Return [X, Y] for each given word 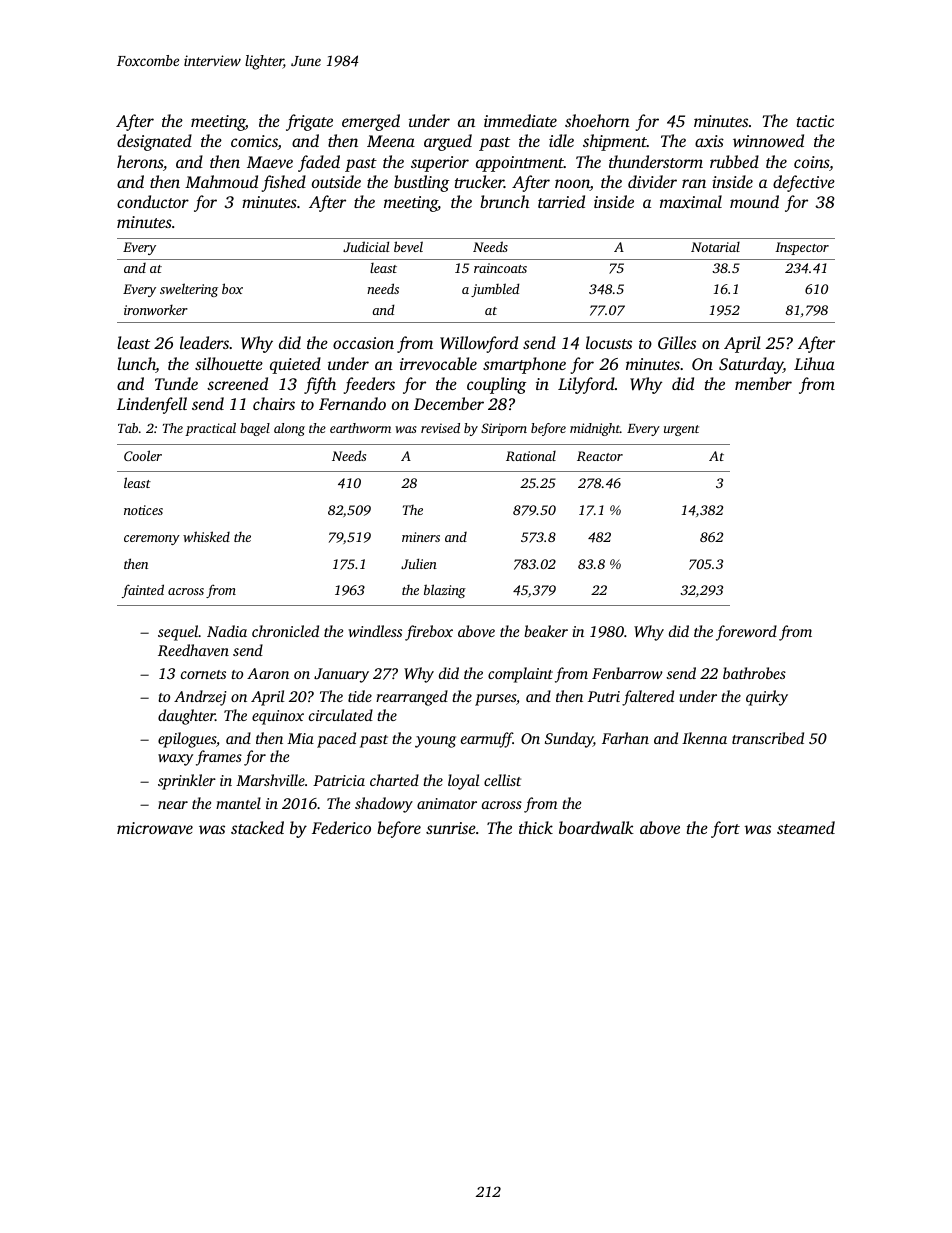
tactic [815, 121]
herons [140, 161]
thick [536, 827]
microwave [155, 828]
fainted [143, 591]
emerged [371, 122]
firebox [429, 633]
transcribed [768, 738]
